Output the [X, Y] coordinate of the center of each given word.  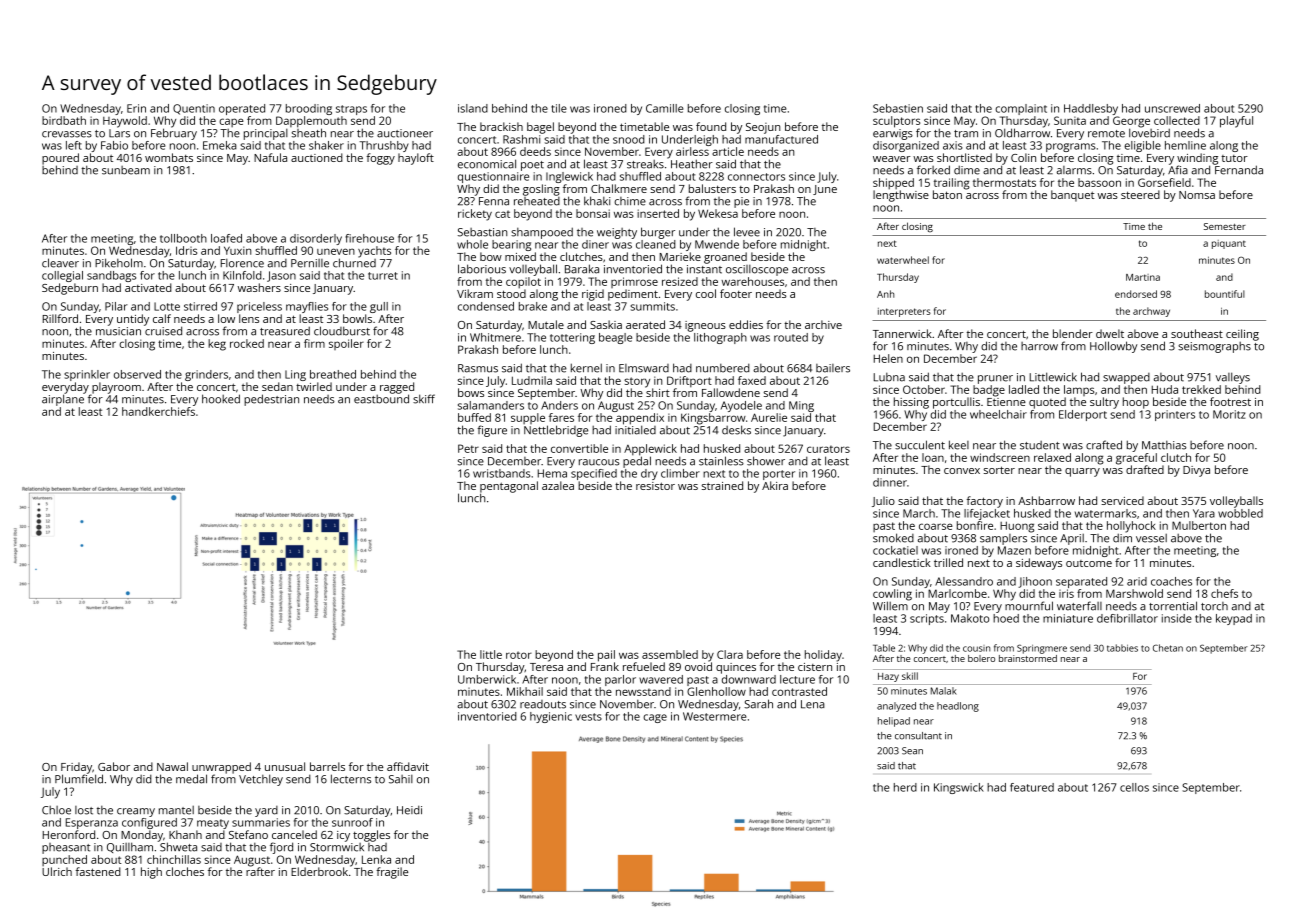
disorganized [906, 146]
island [473, 108]
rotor [519, 655]
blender [1073, 333]
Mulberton [1199, 525]
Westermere [715, 716]
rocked [247, 343]
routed [791, 337]
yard [266, 811]
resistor [655, 486]
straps [351, 110]
